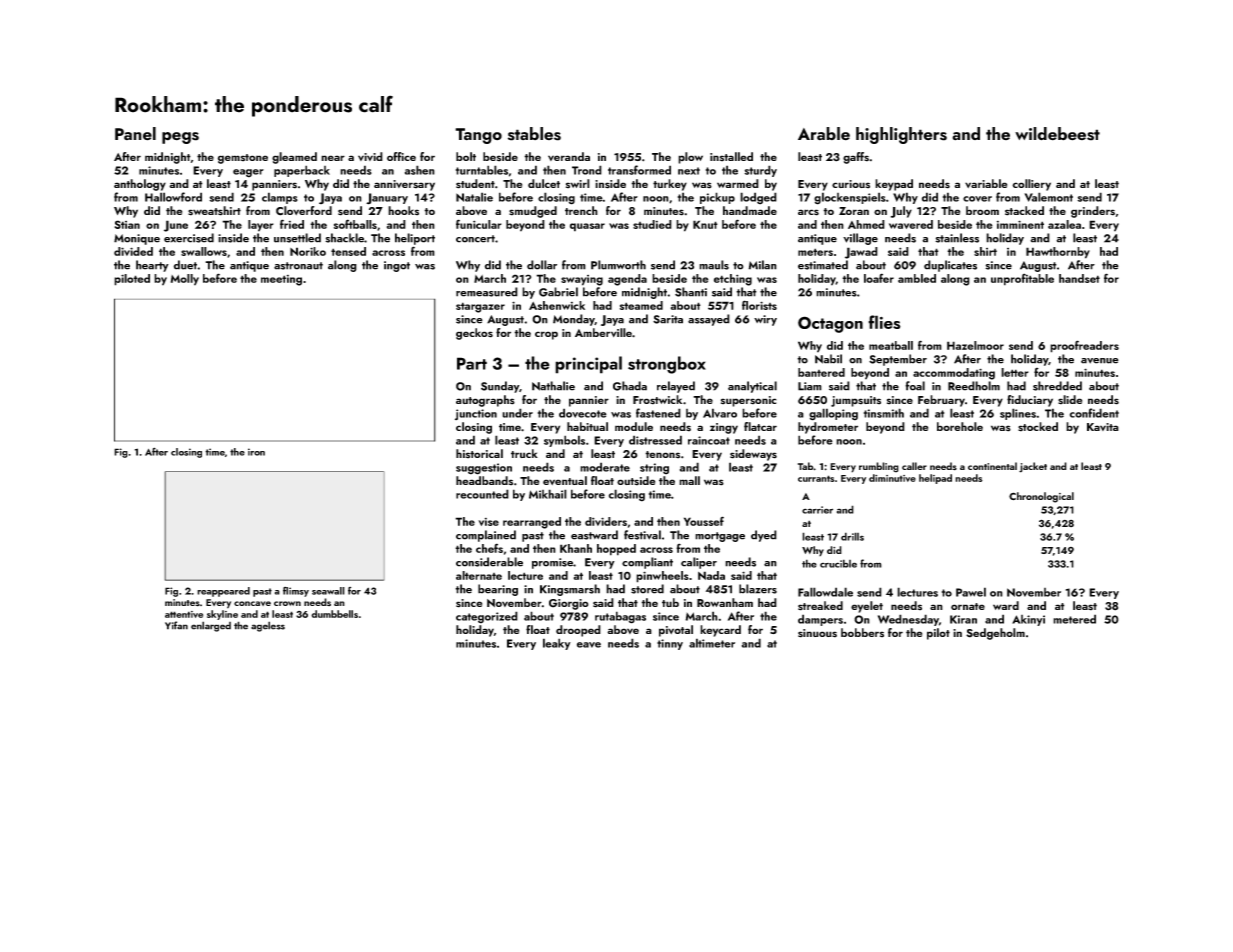 This screenshot has width=1233, height=952. What do you see at coordinates (223, 592) in the screenshot?
I see `reappeared` at bounding box center [223, 592].
